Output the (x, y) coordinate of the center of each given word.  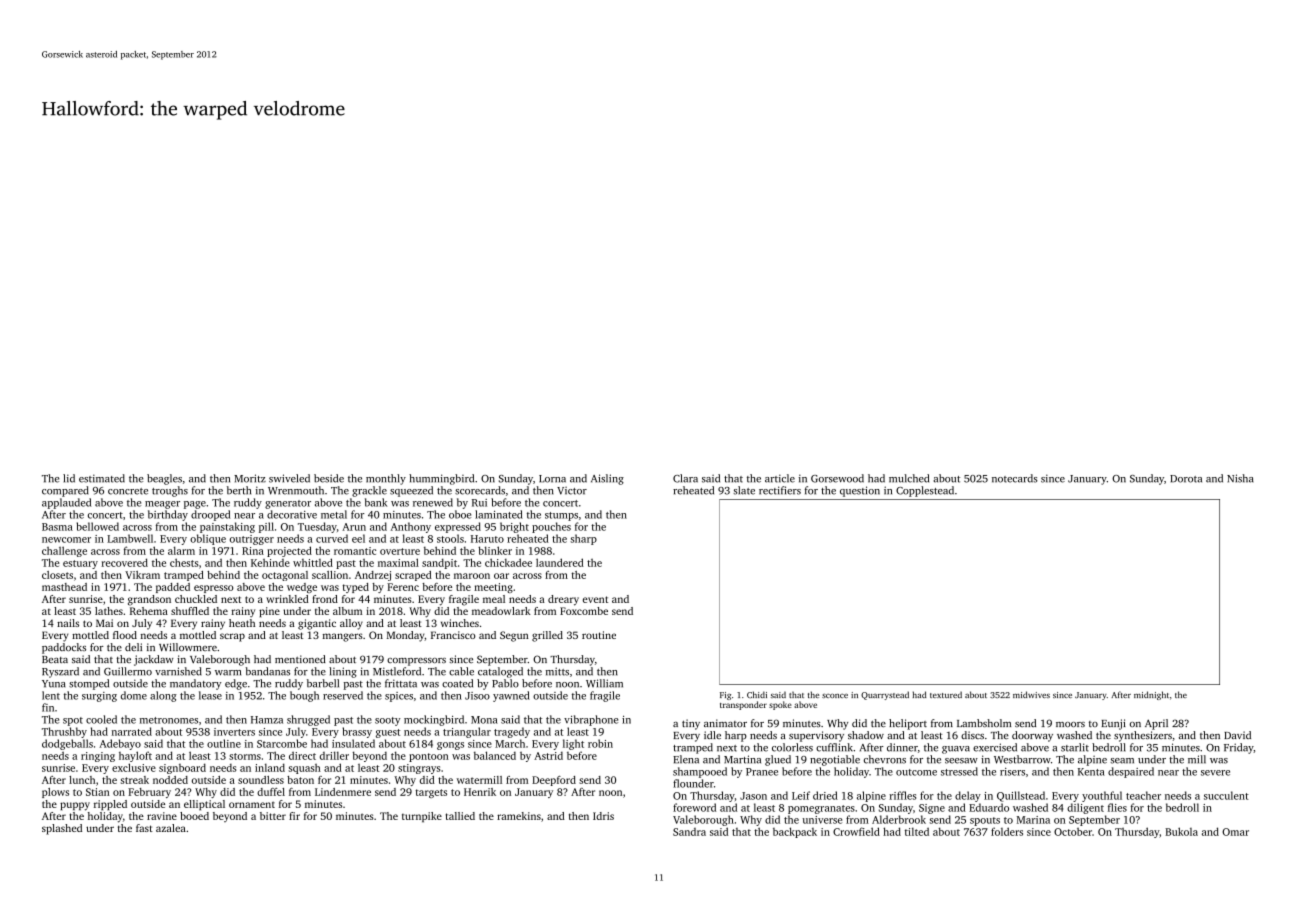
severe (1215, 773)
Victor (572, 491)
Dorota (1186, 479)
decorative (292, 514)
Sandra (689, 832)
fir (294, 816)
